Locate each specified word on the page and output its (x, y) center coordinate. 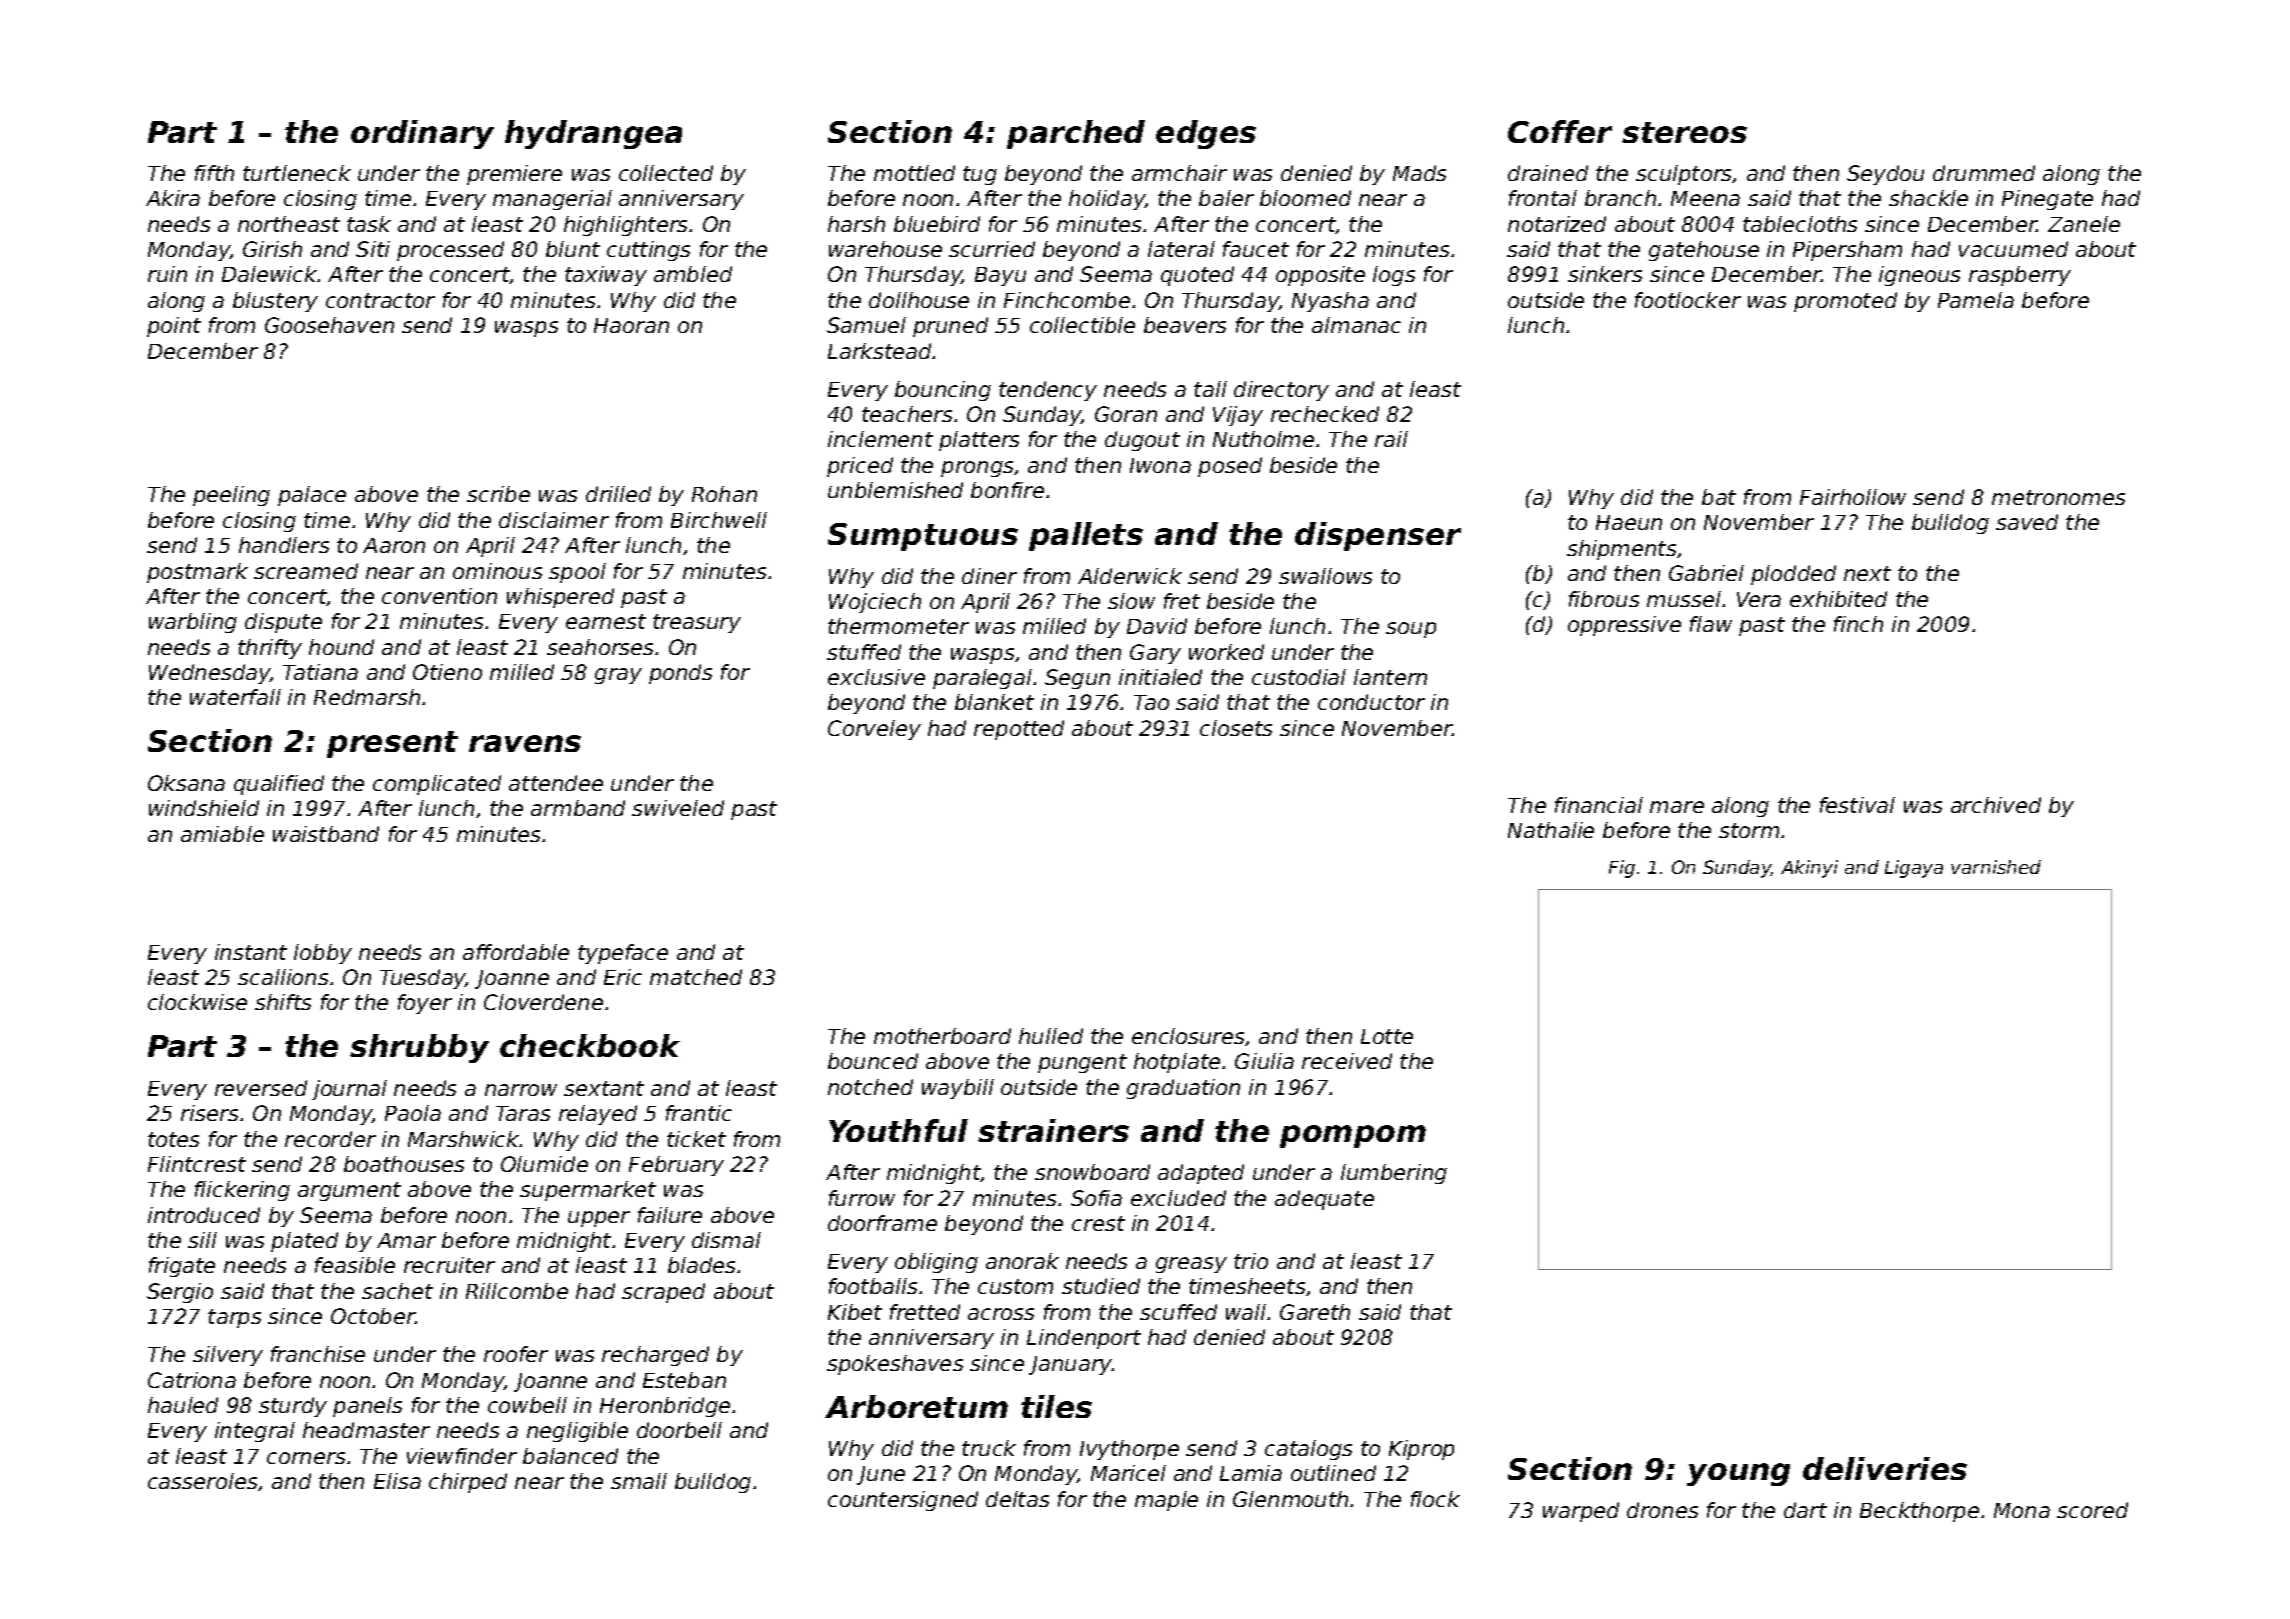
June (881, 1475)
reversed (261, 1088)
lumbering (1394, 1174)
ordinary (422, 134)
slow (1131, 601)
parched (1076, 134)
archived (1996, 805)
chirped (468, 1483)
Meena (1705, 198)
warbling (193, 623)
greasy (1191, 1265)
